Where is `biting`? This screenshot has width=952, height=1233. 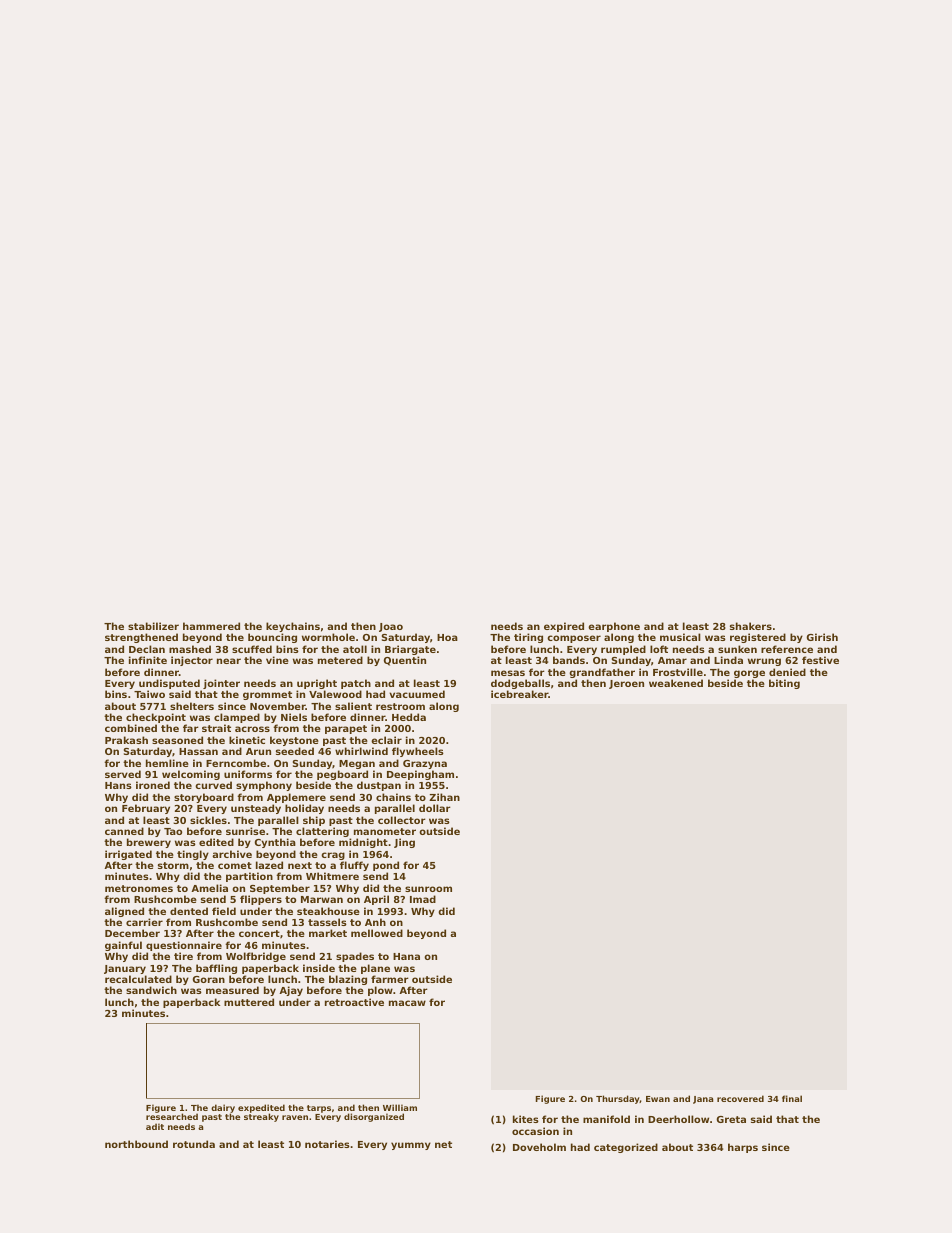 biting is located at coordinates (784, 684).
